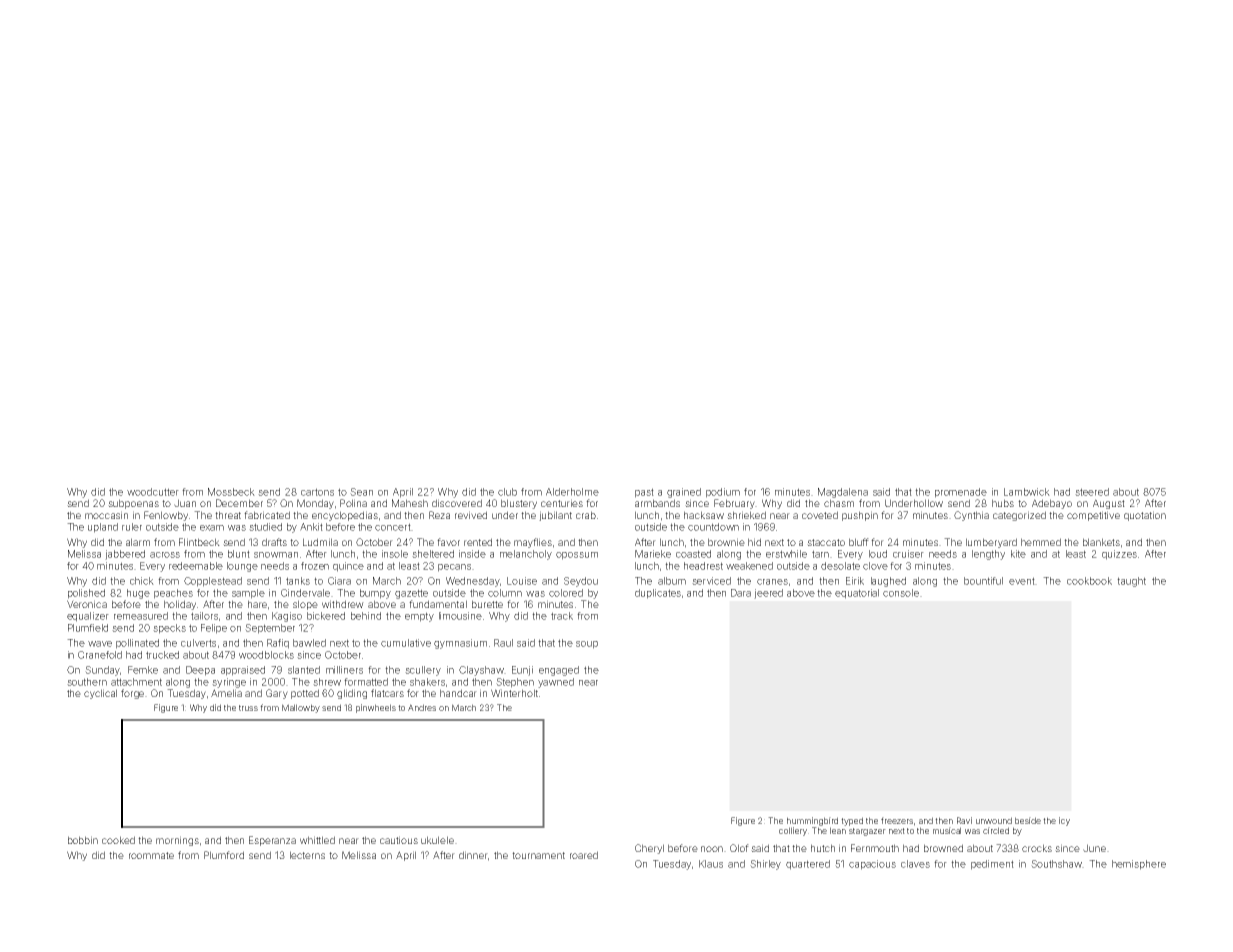 The height and width of the page is (952, 1233). Describe the element at coordinates (317, 840) in the page. I see `whittled` at that location.
